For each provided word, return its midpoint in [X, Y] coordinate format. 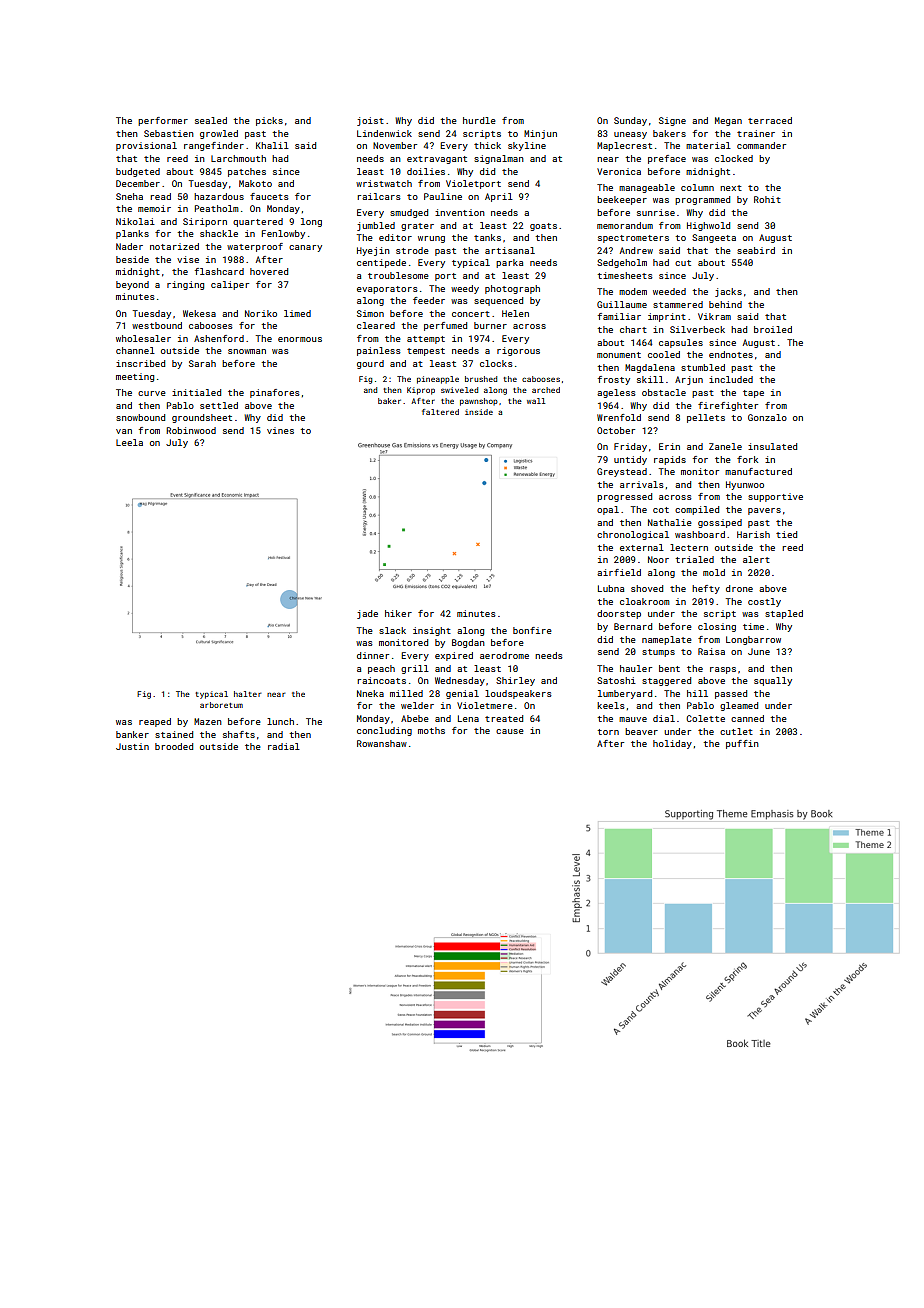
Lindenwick [384, 133]
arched [546, 390]
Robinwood [191, 430]
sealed [211, 120]
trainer [756, 133]
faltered [440, 412]
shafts [239, 734]
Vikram [714, 316]
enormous [300, 339]
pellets [706, 418]
